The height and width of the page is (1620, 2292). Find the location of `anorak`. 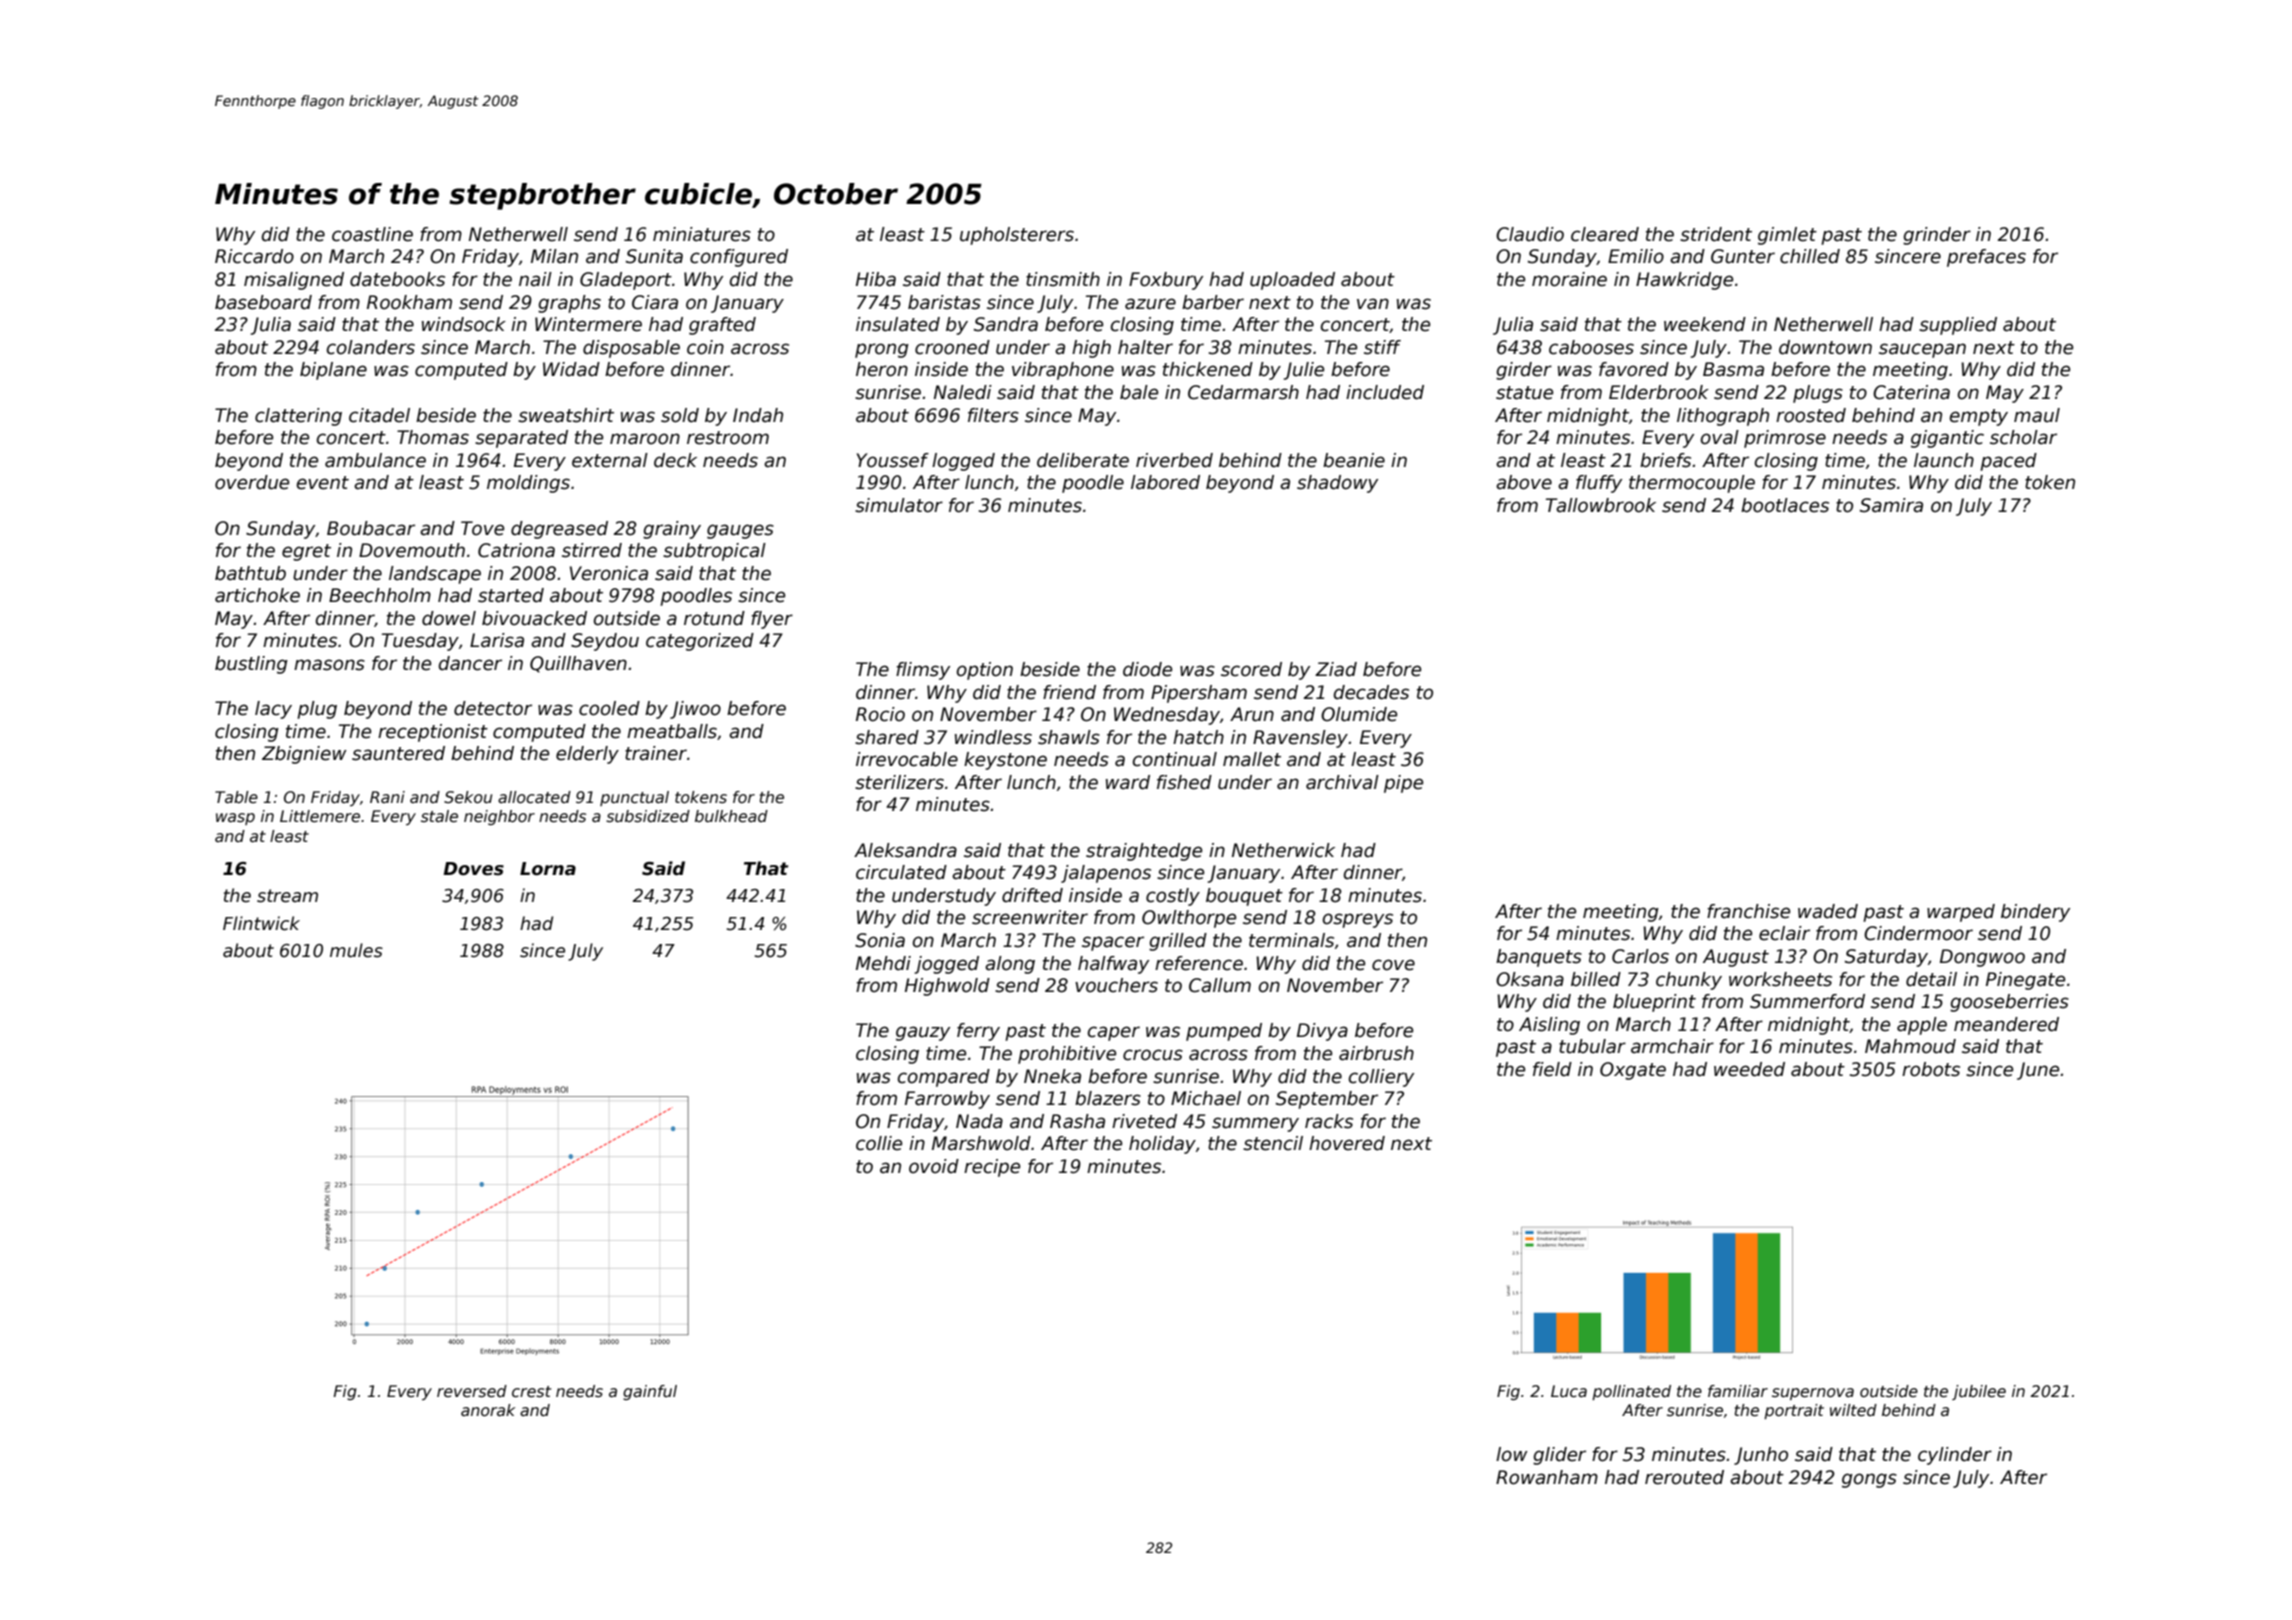

anorak is located at coordinates (488, 1410).
